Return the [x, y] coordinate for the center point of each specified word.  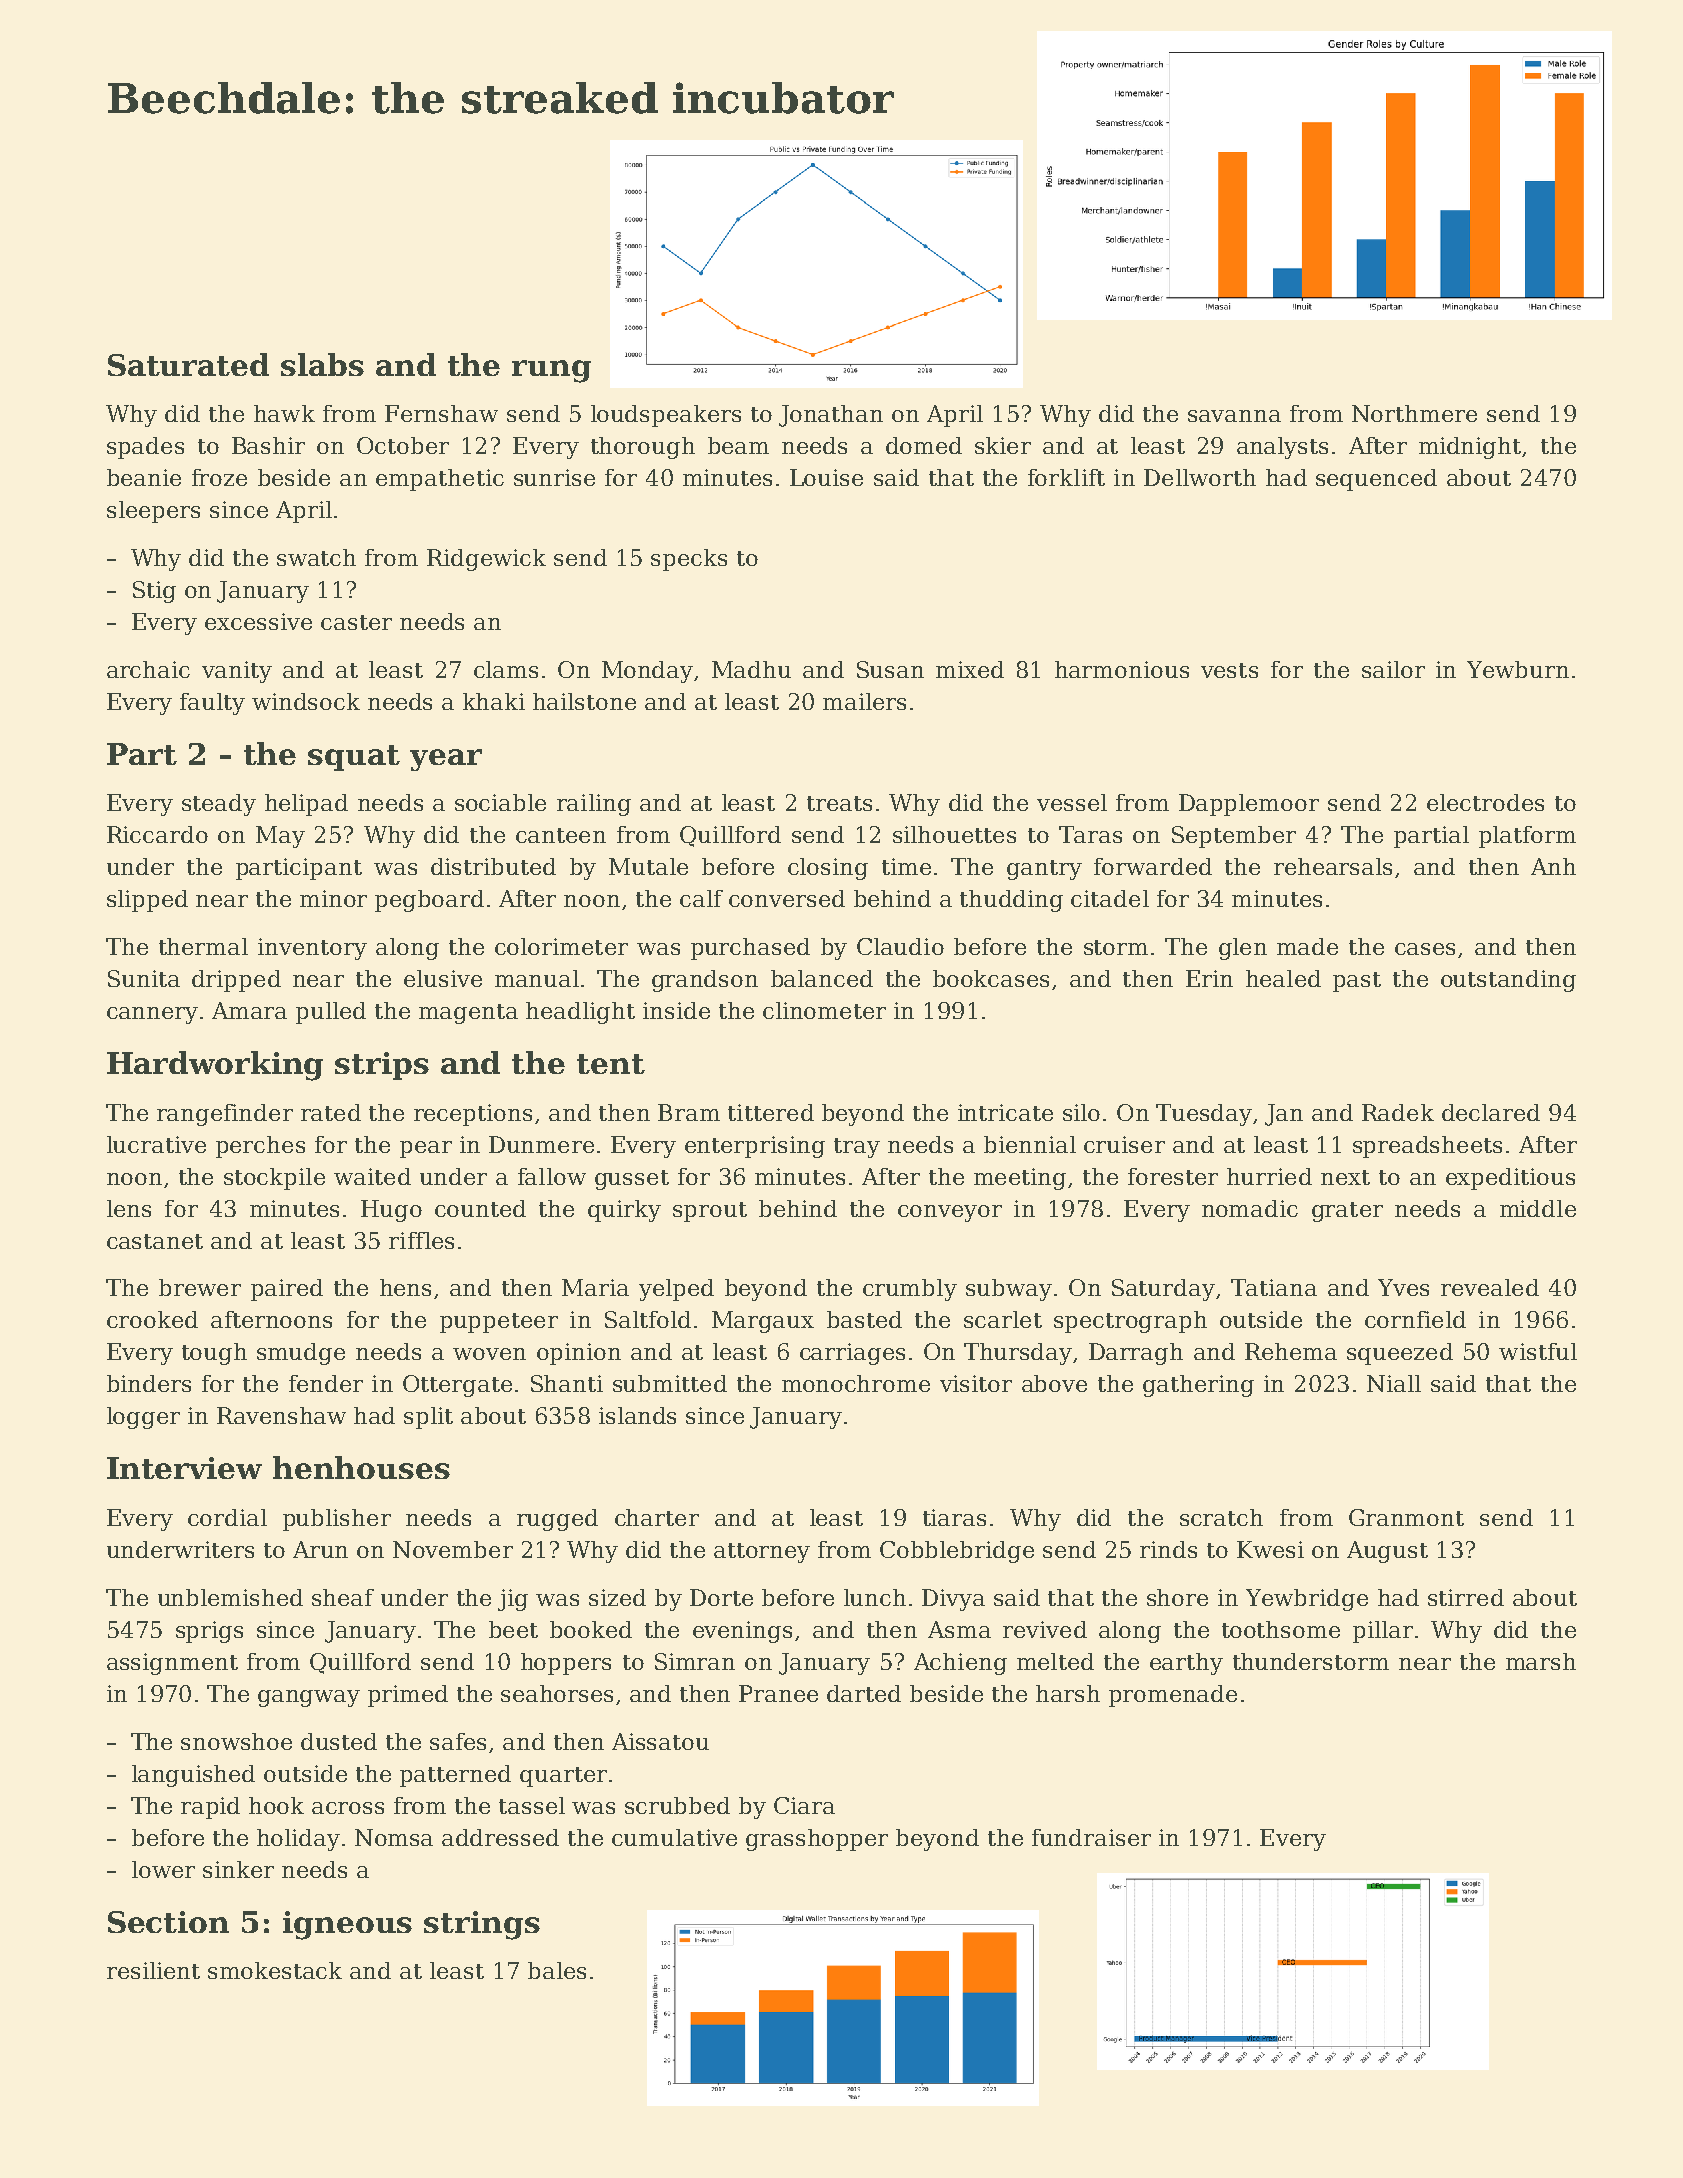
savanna [1234, 416]
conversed [787, 898]
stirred [1466, 1597]
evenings [742, 1632]
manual [537, 978]
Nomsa [394, 1837]
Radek [1398, 1112]
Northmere [1414, 413]
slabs [322, 364]
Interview [184, 1468]
